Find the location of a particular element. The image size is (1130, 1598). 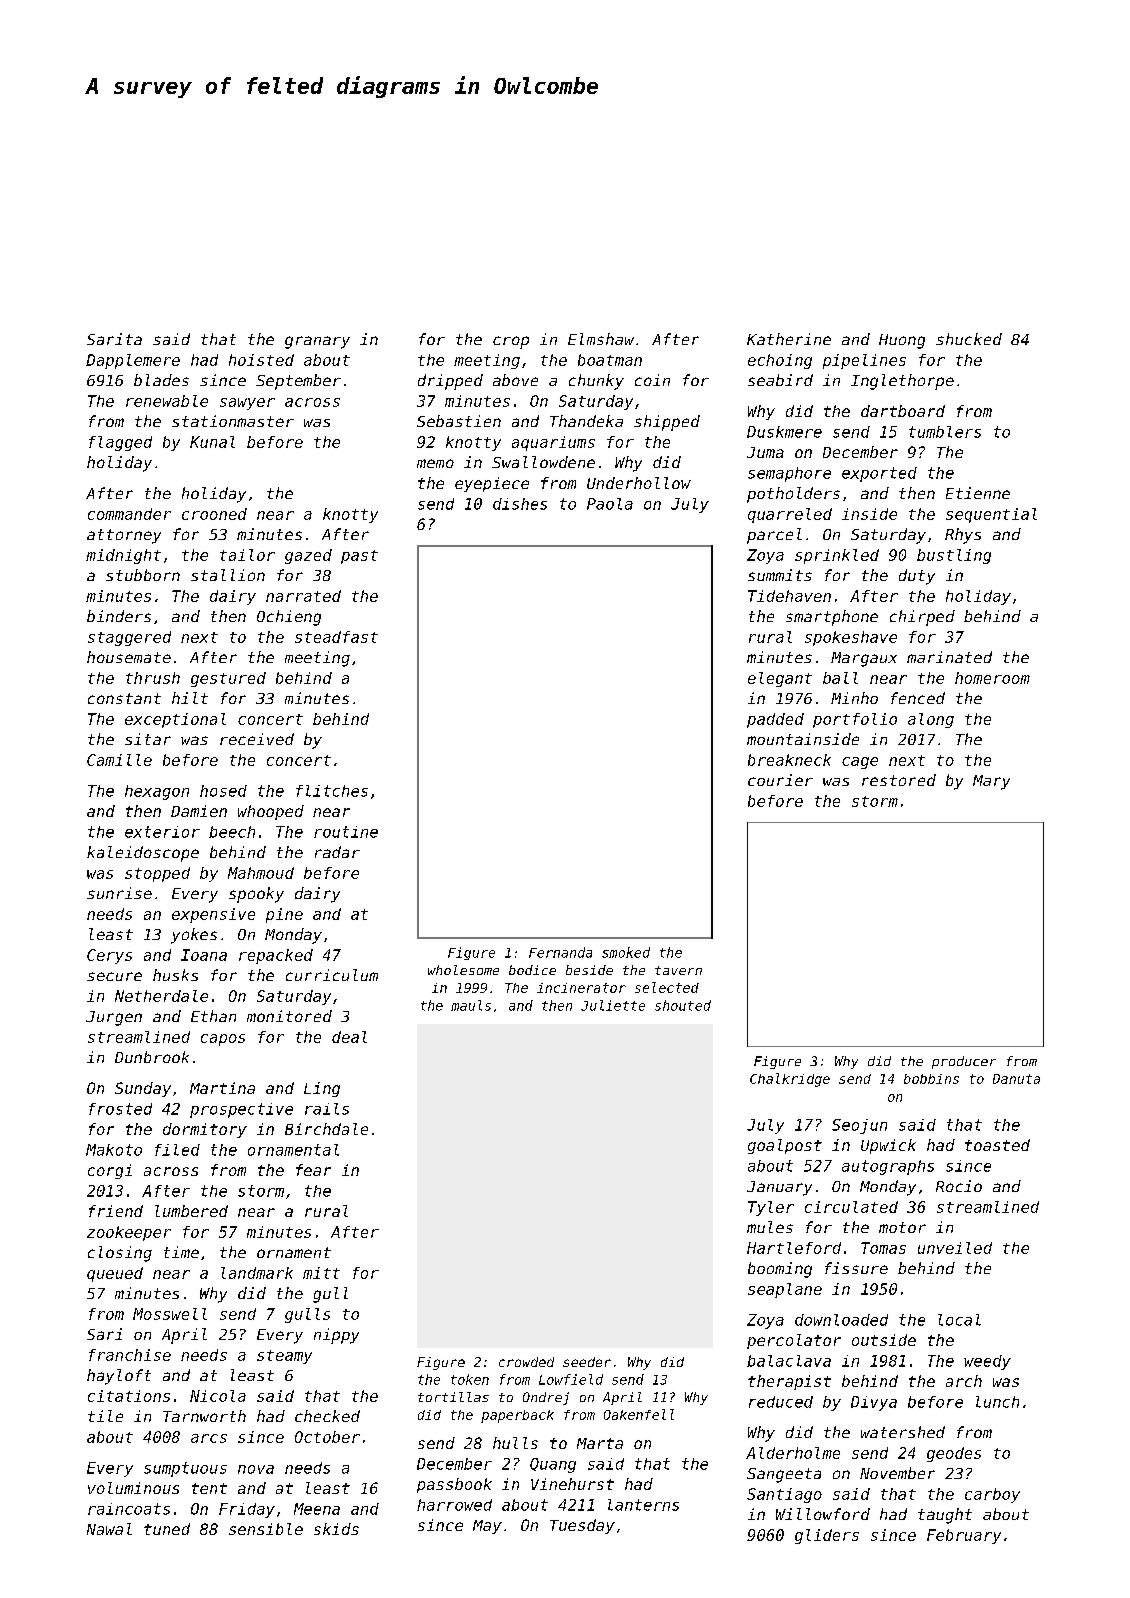

binders is located at coordinates (119, 616).
